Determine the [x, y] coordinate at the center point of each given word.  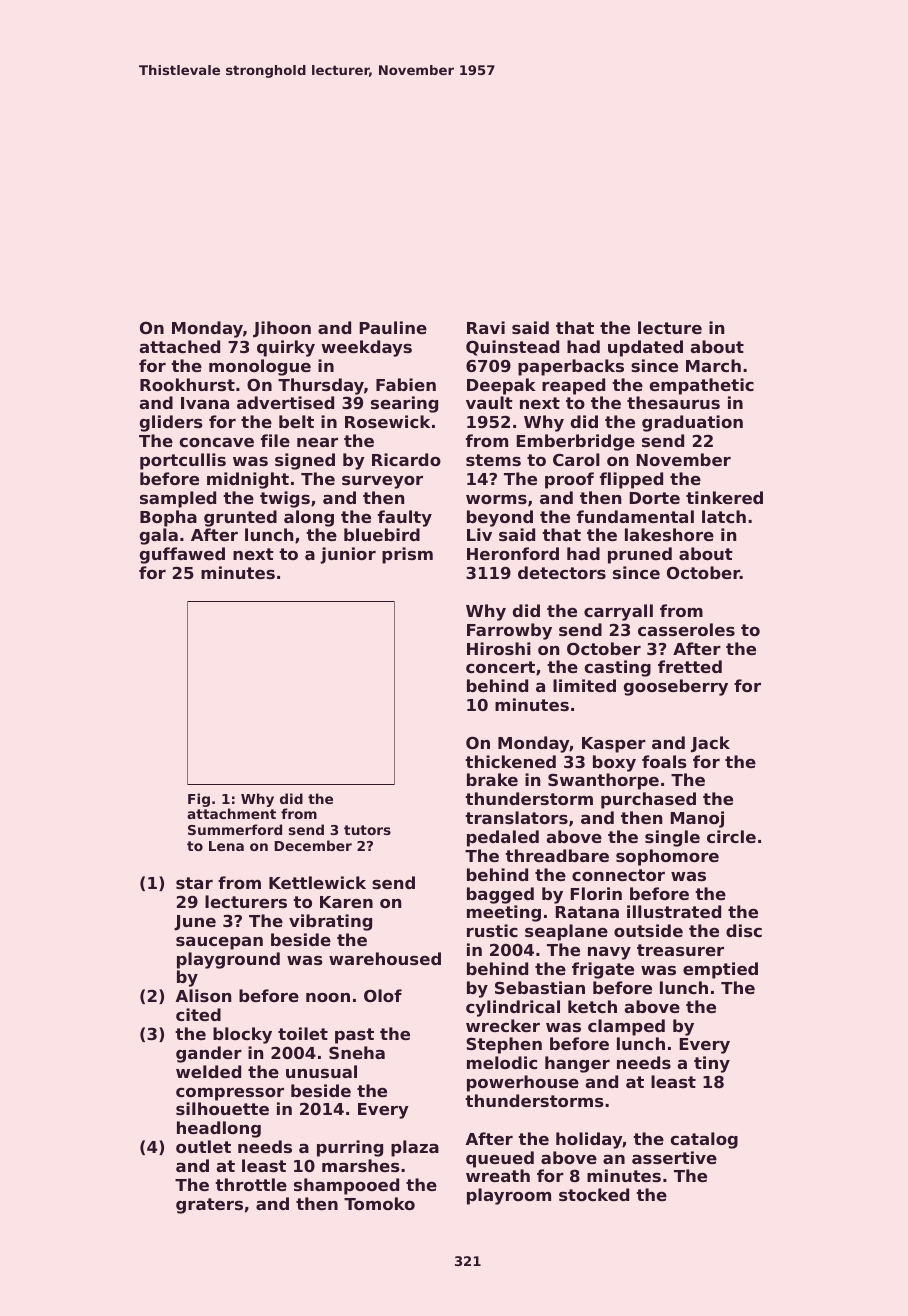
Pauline [393, 327]
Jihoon [282, 329]
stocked [594, 1194]
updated [645, 348]
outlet [203, 1146]
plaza [415, 1148]
